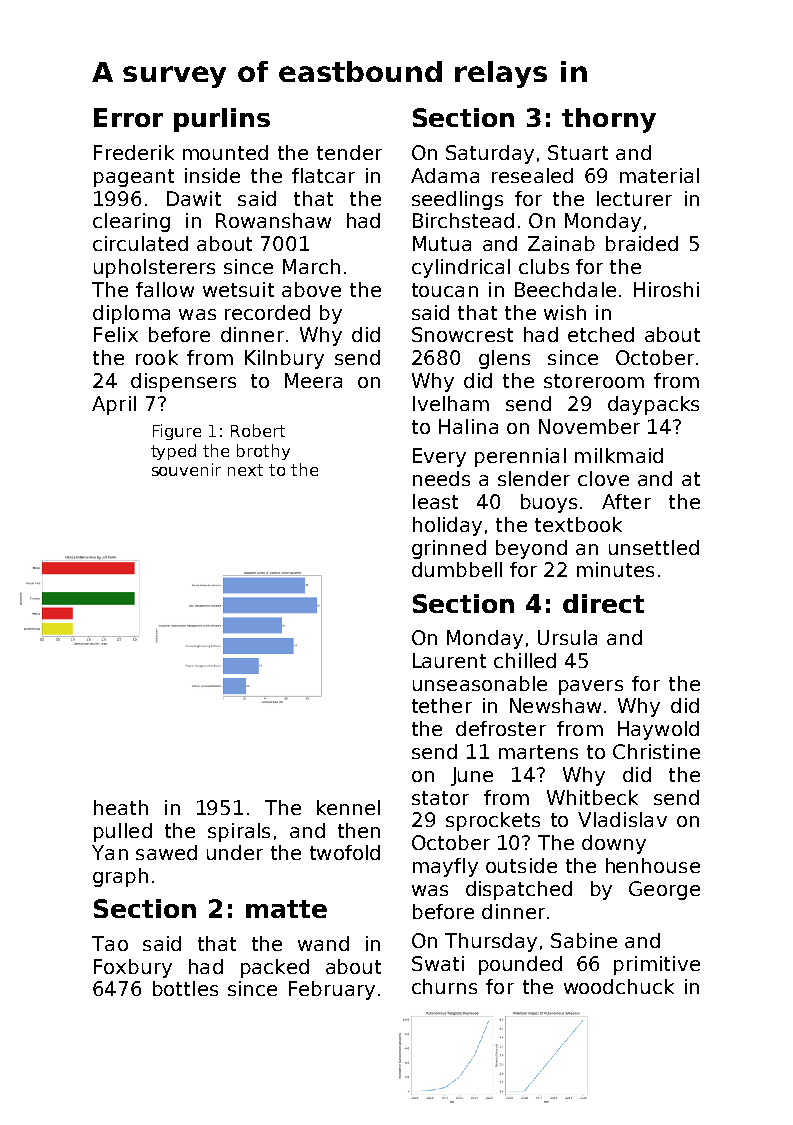 The height and width of the image is (1125, 793). What do you see at coordinates (133, 968) in the image?
I see `Foxbury` at bounding box center [133, 968].
